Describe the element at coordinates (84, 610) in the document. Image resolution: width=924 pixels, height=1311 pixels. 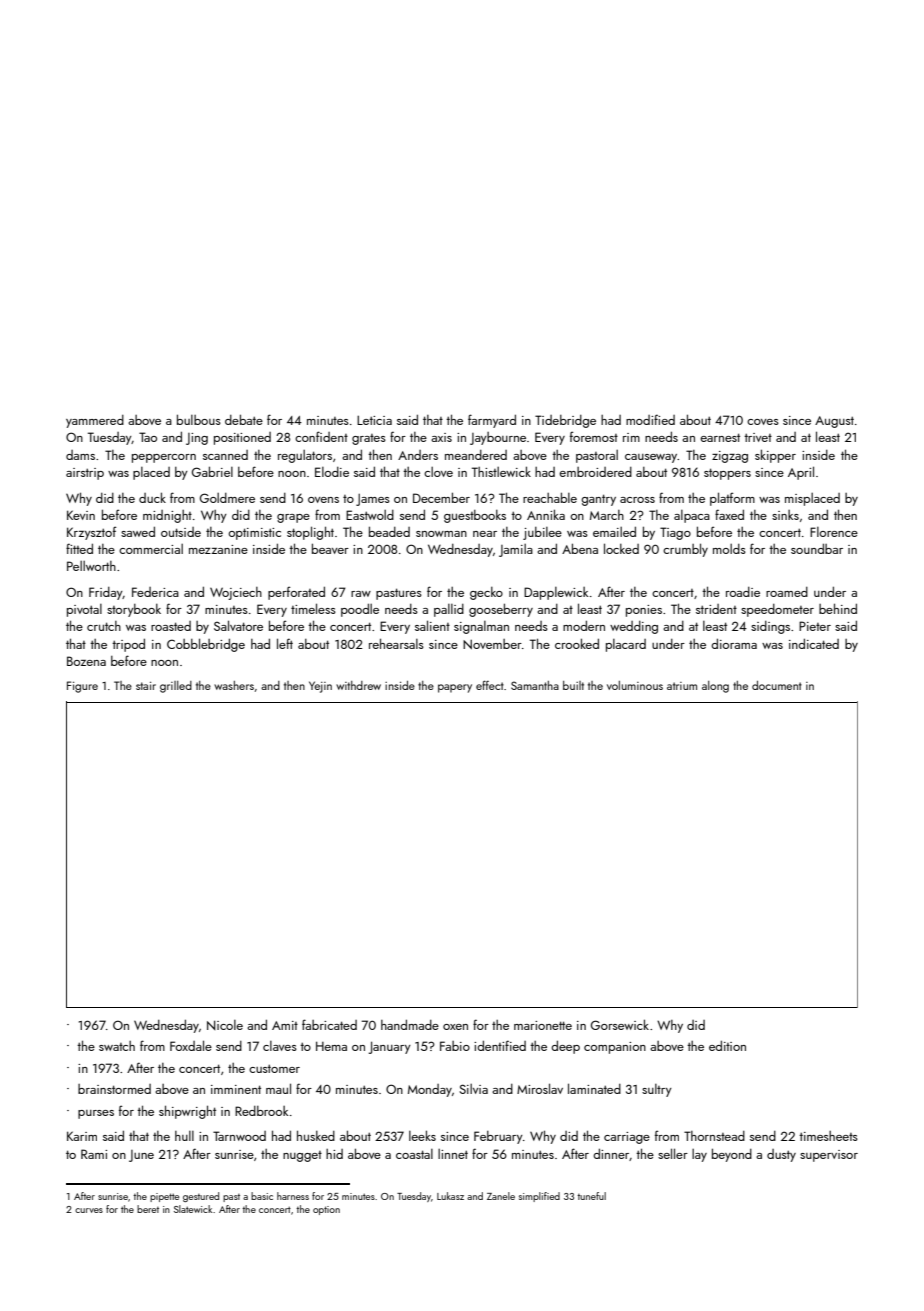
I see `pivotal` at that location.
